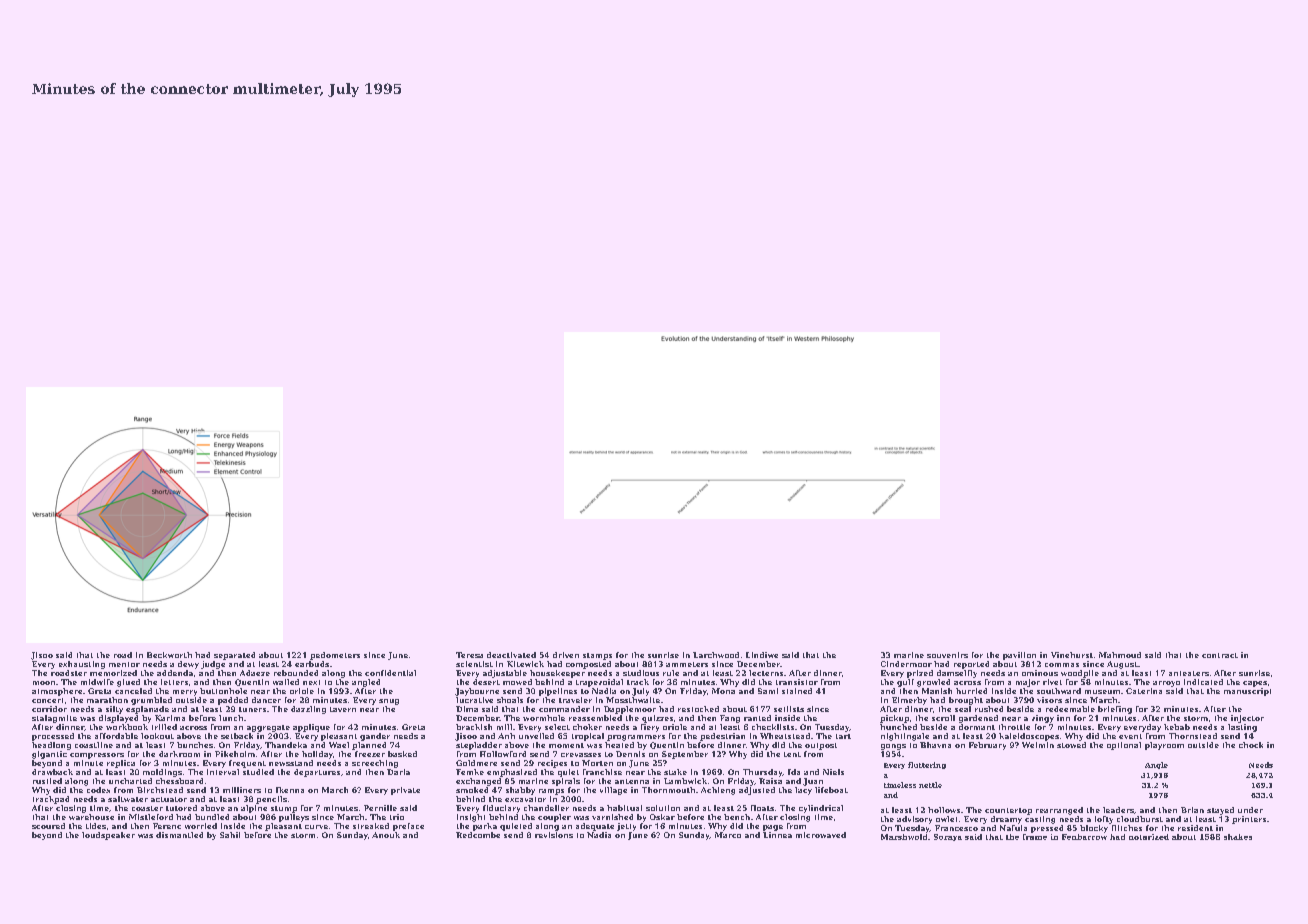  I want to click on village, so click(613, 791).
